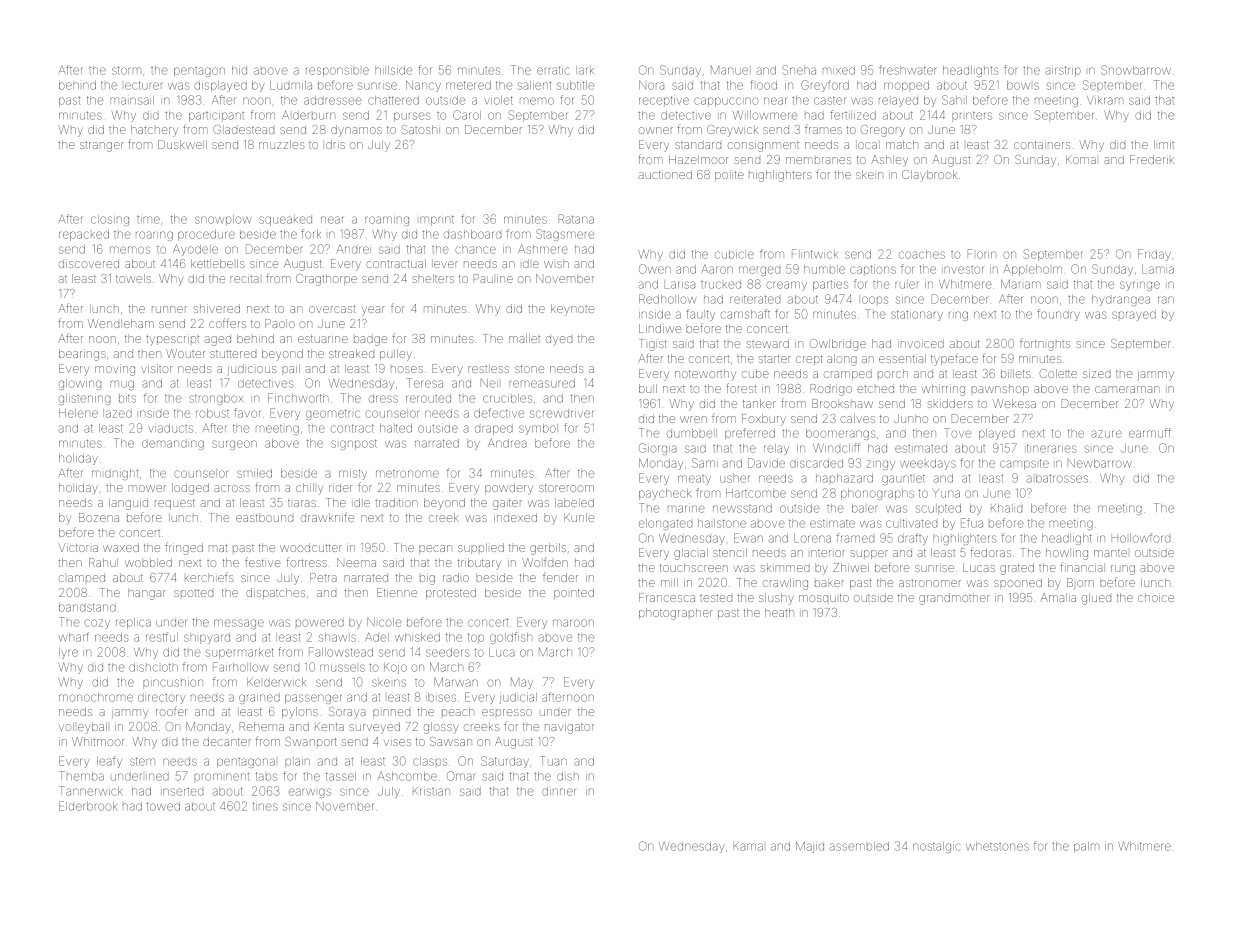 The width and height of the image is (1233, 952). What do you see at coordinates (957, 433) in the image?
I see `Tove` at bounding box center [957, 433].
